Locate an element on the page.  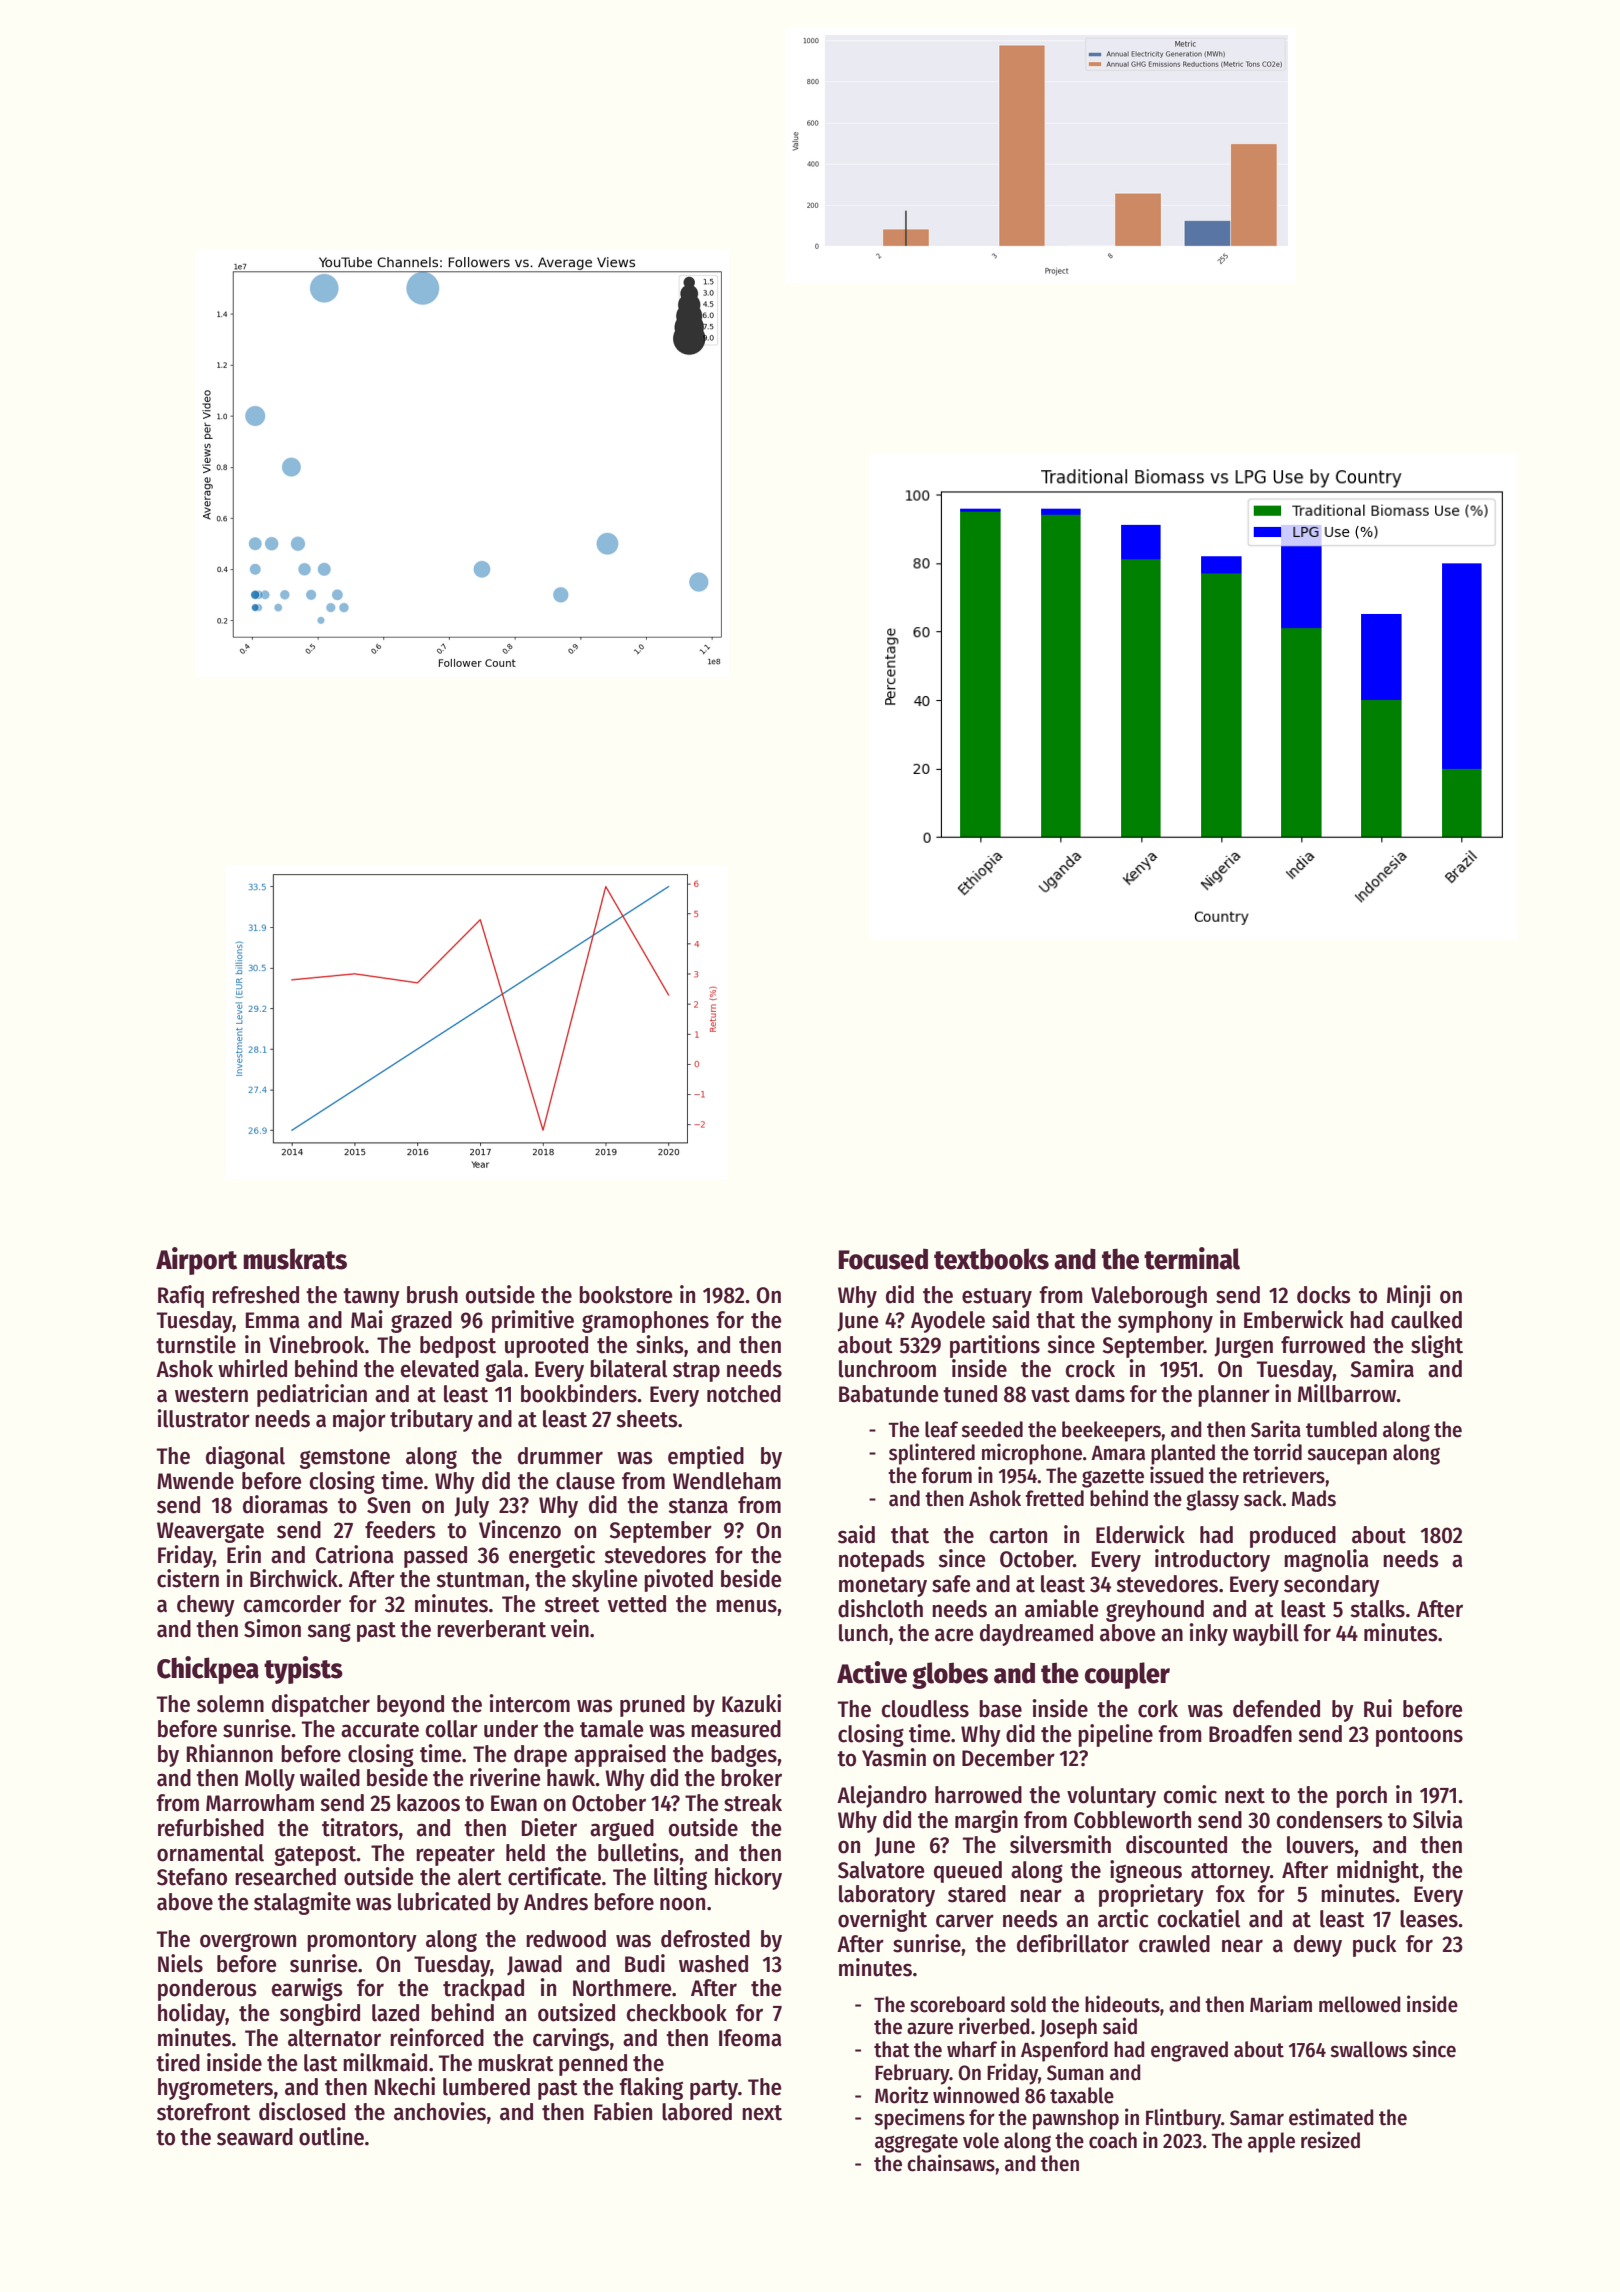
seaward is located at coordinates (255, 2137).
